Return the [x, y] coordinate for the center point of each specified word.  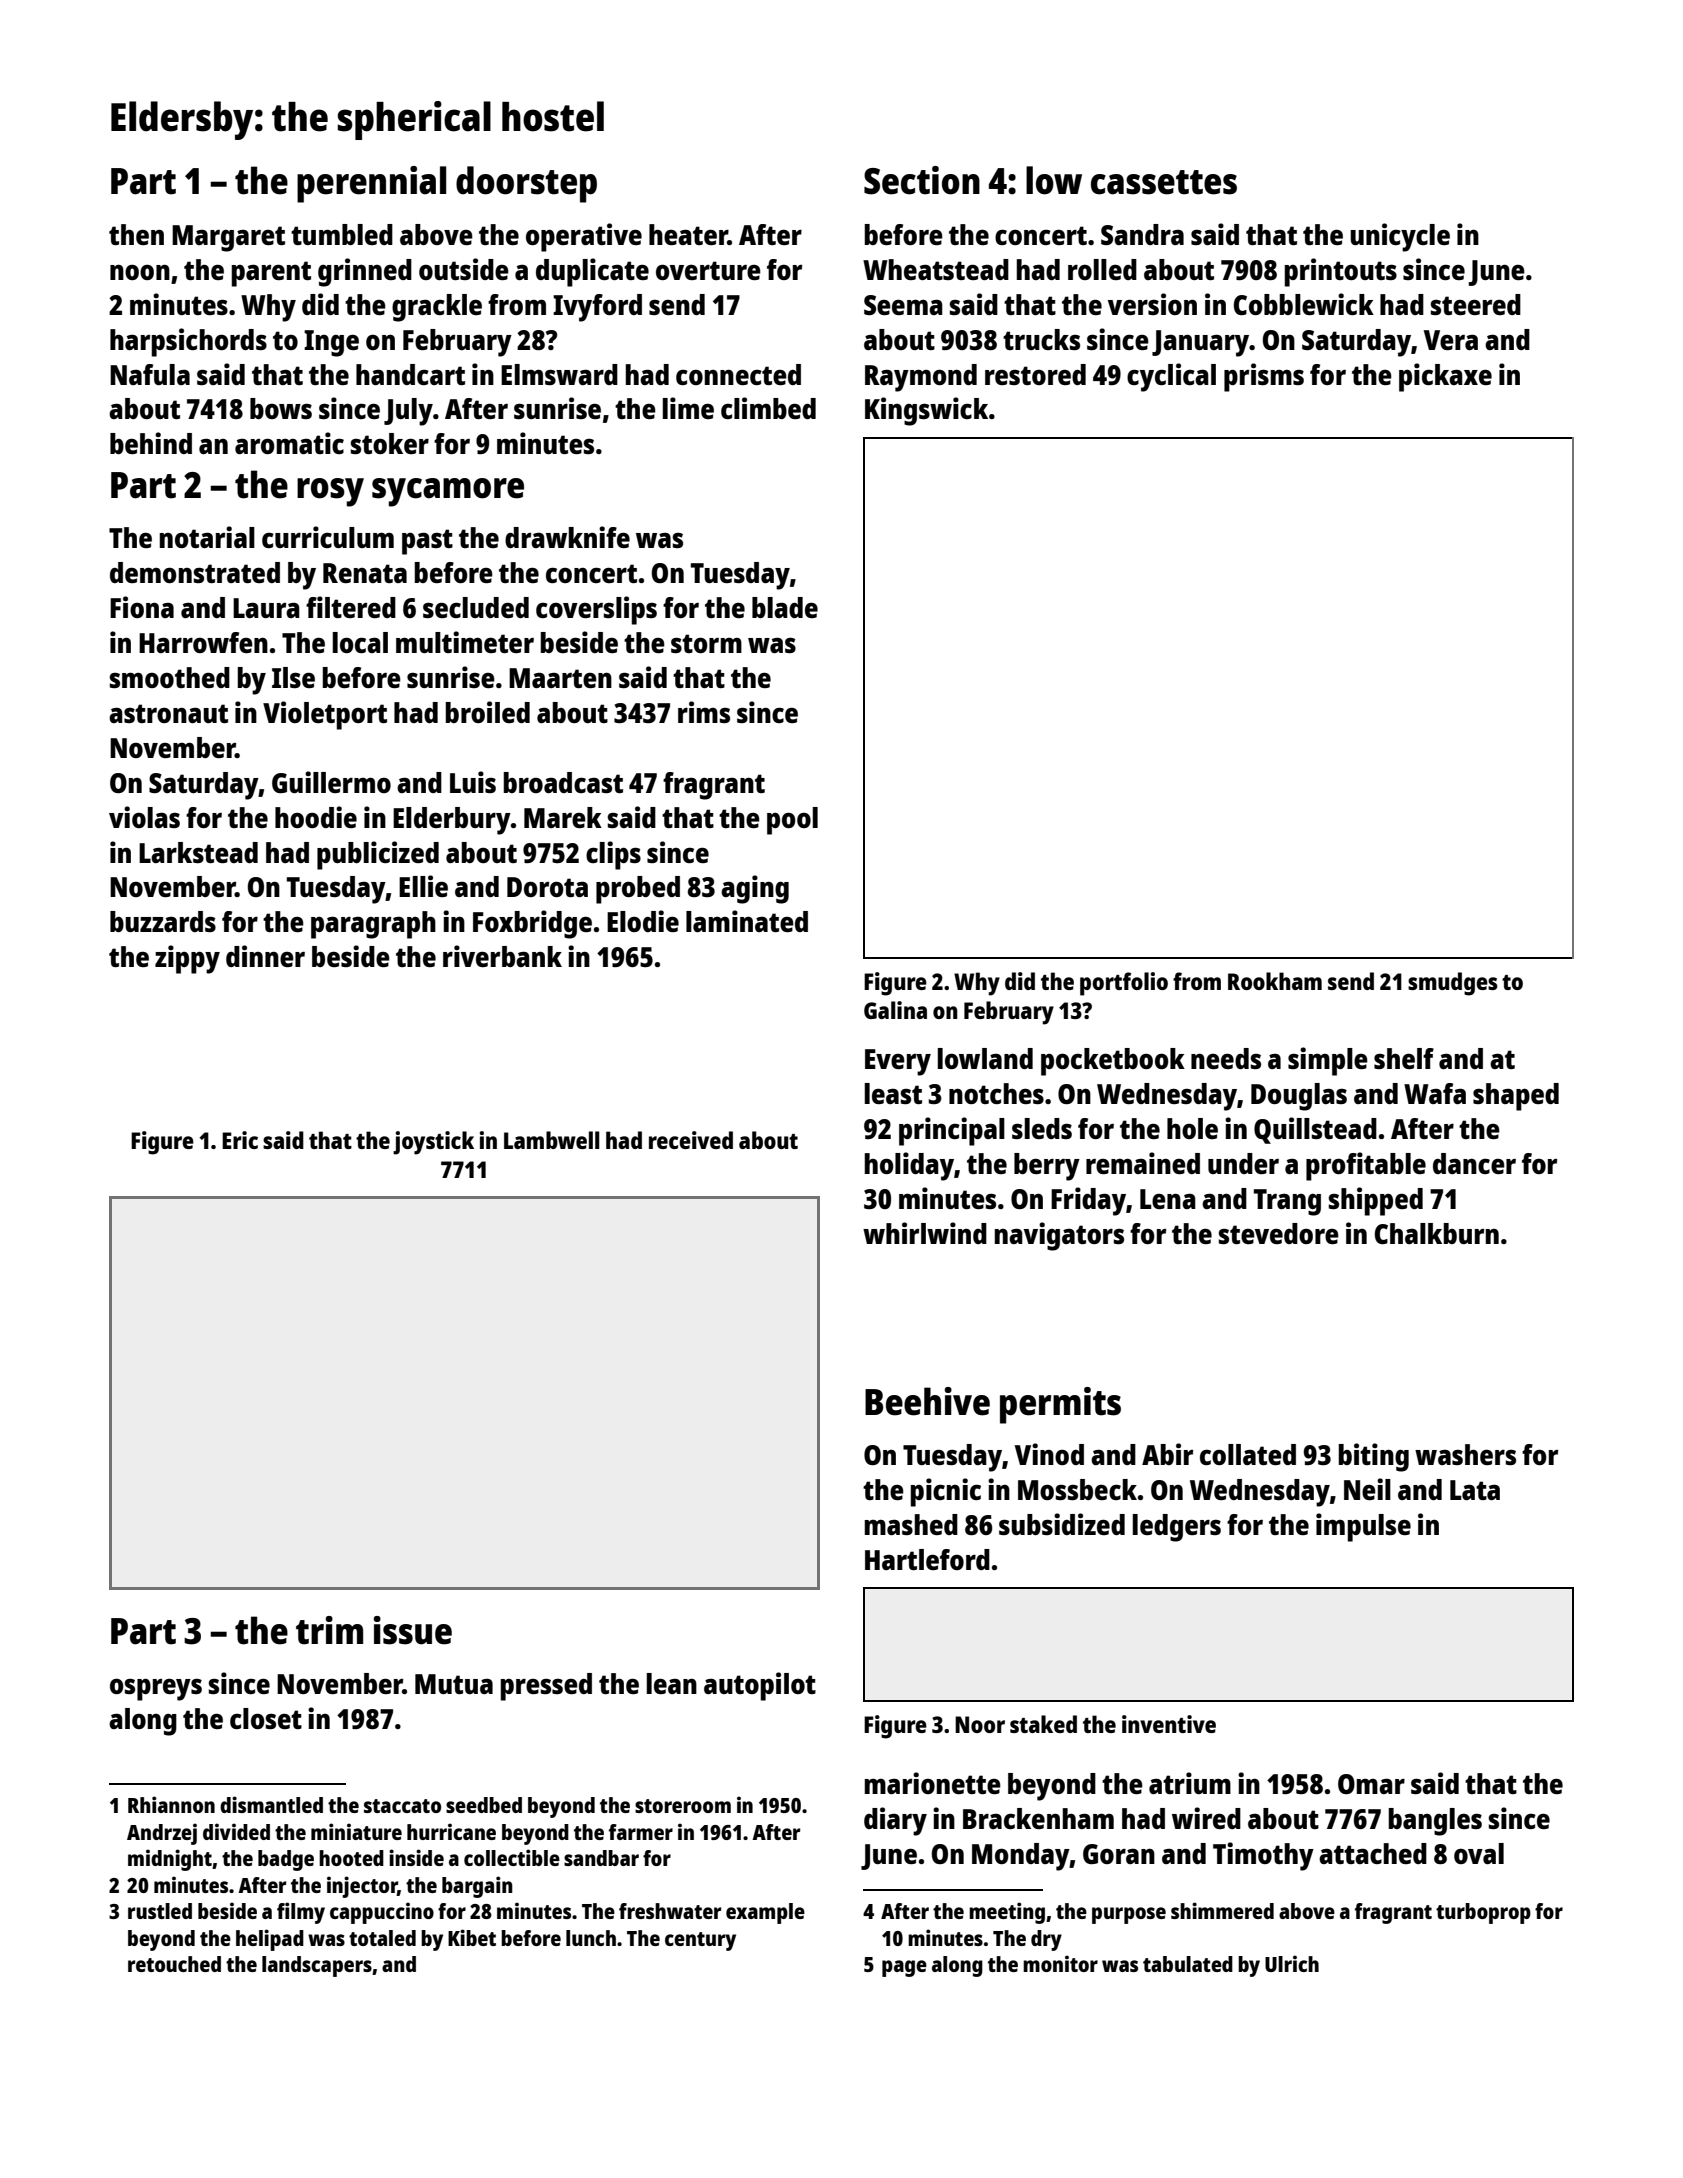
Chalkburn [1437, 1233]
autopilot [760, 1686]
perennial [371, 184]
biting [1373, 1457]
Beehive [927, 1401]
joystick [433, 1143]
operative [584, 237]
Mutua [454, 1684]
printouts [1340, 272]
